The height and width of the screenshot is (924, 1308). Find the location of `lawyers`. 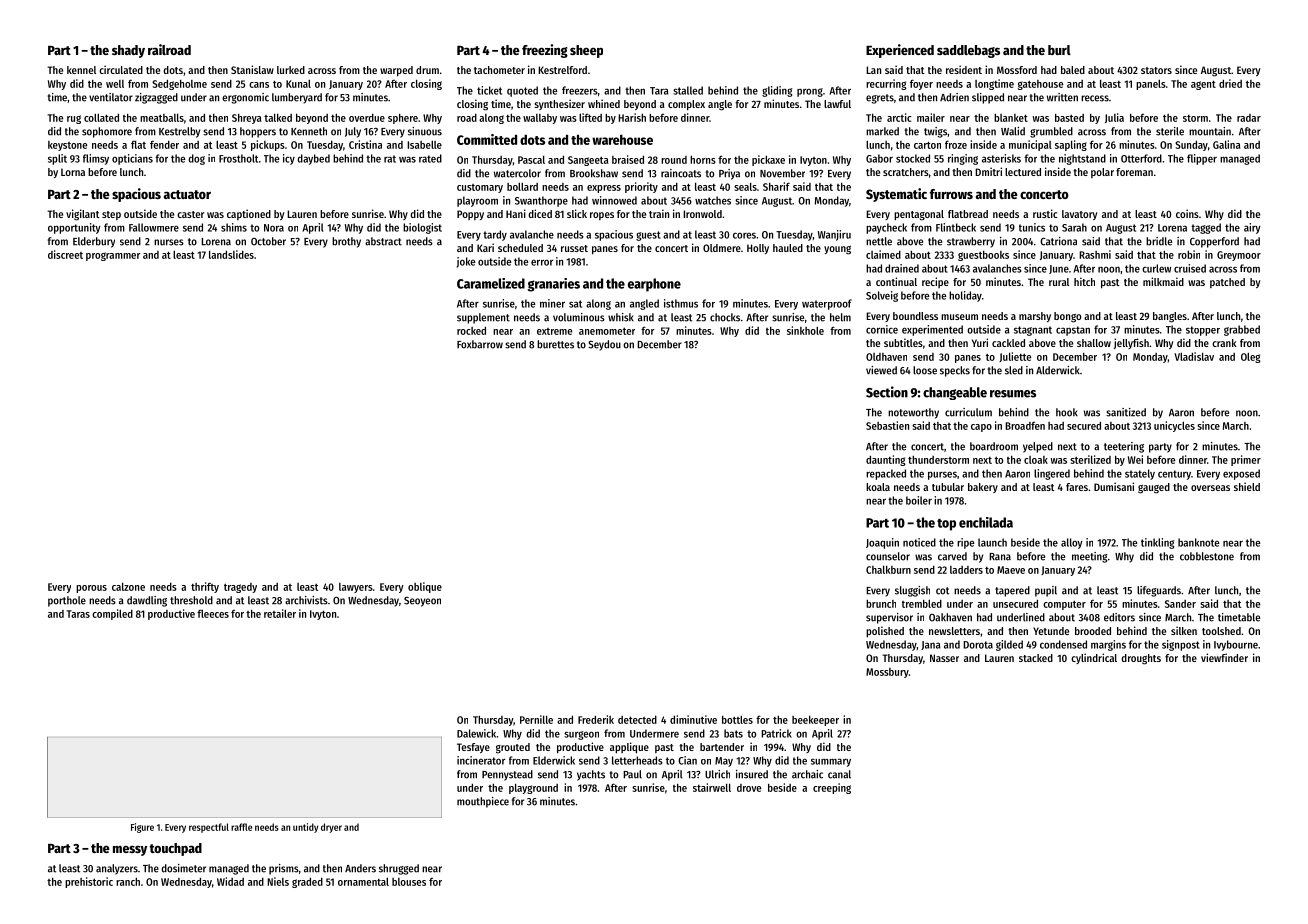

lawyers is located at coordinates (356, 588).
